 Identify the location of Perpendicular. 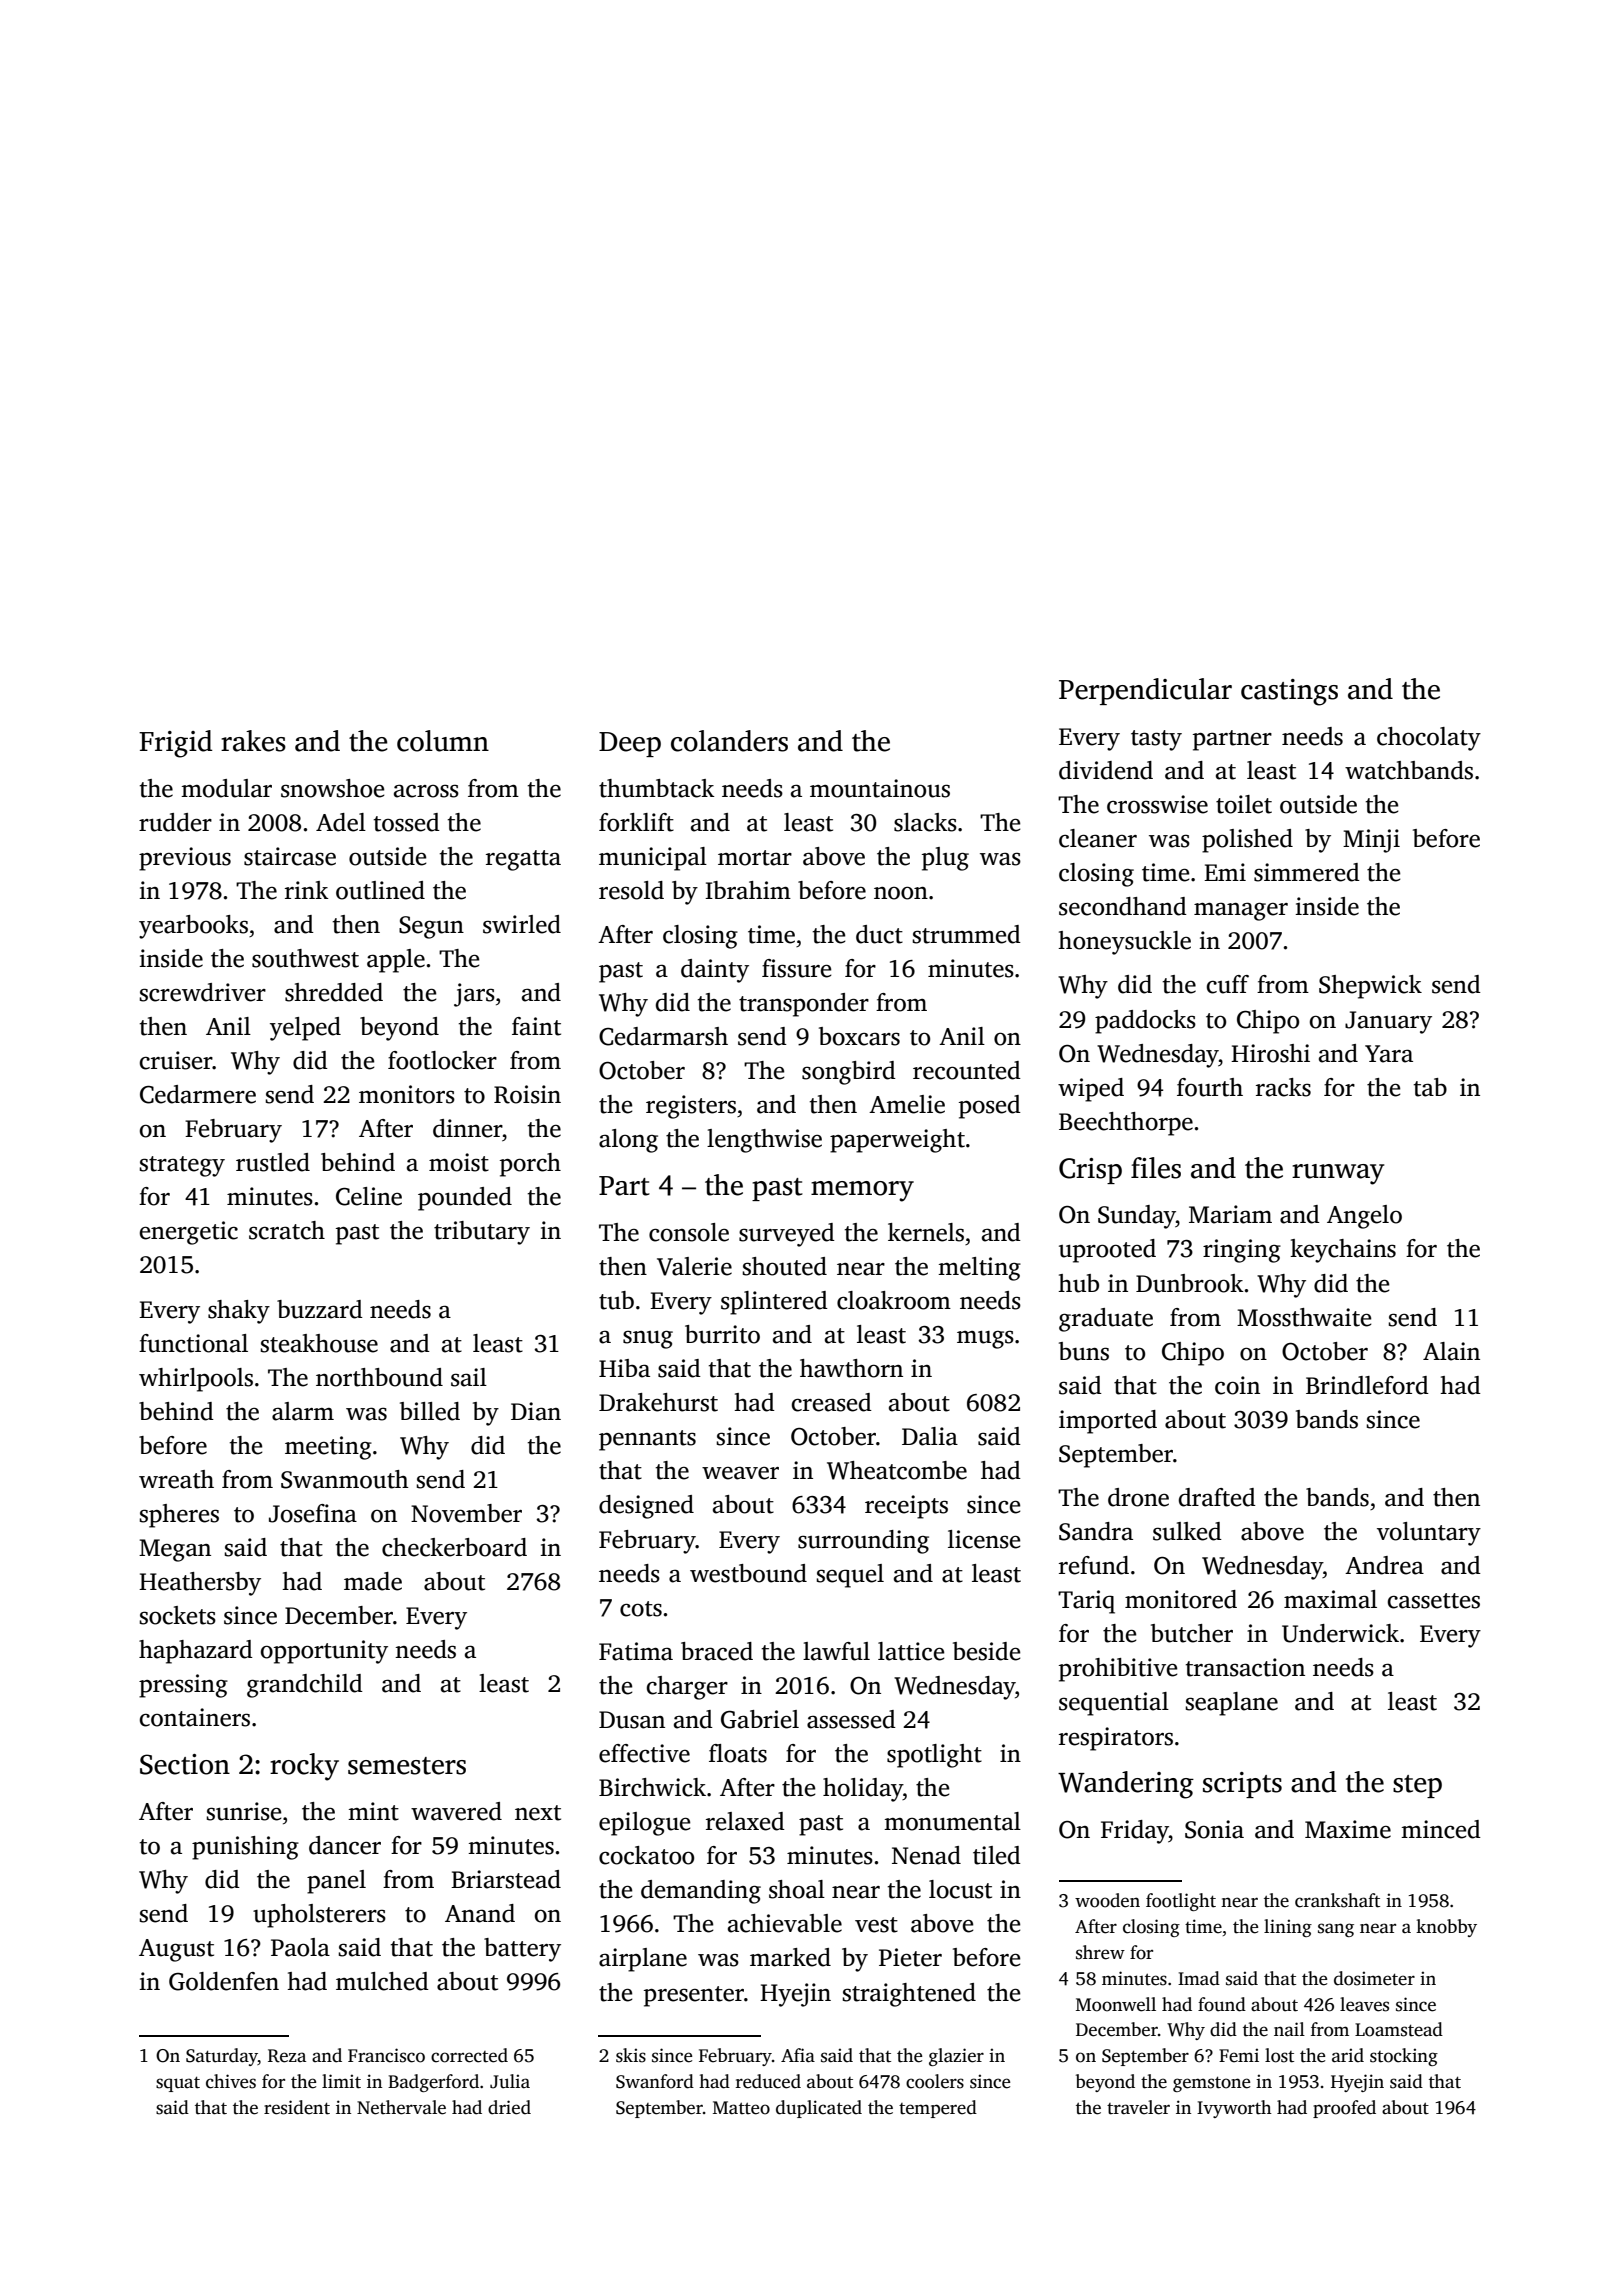
(1145, 691).
